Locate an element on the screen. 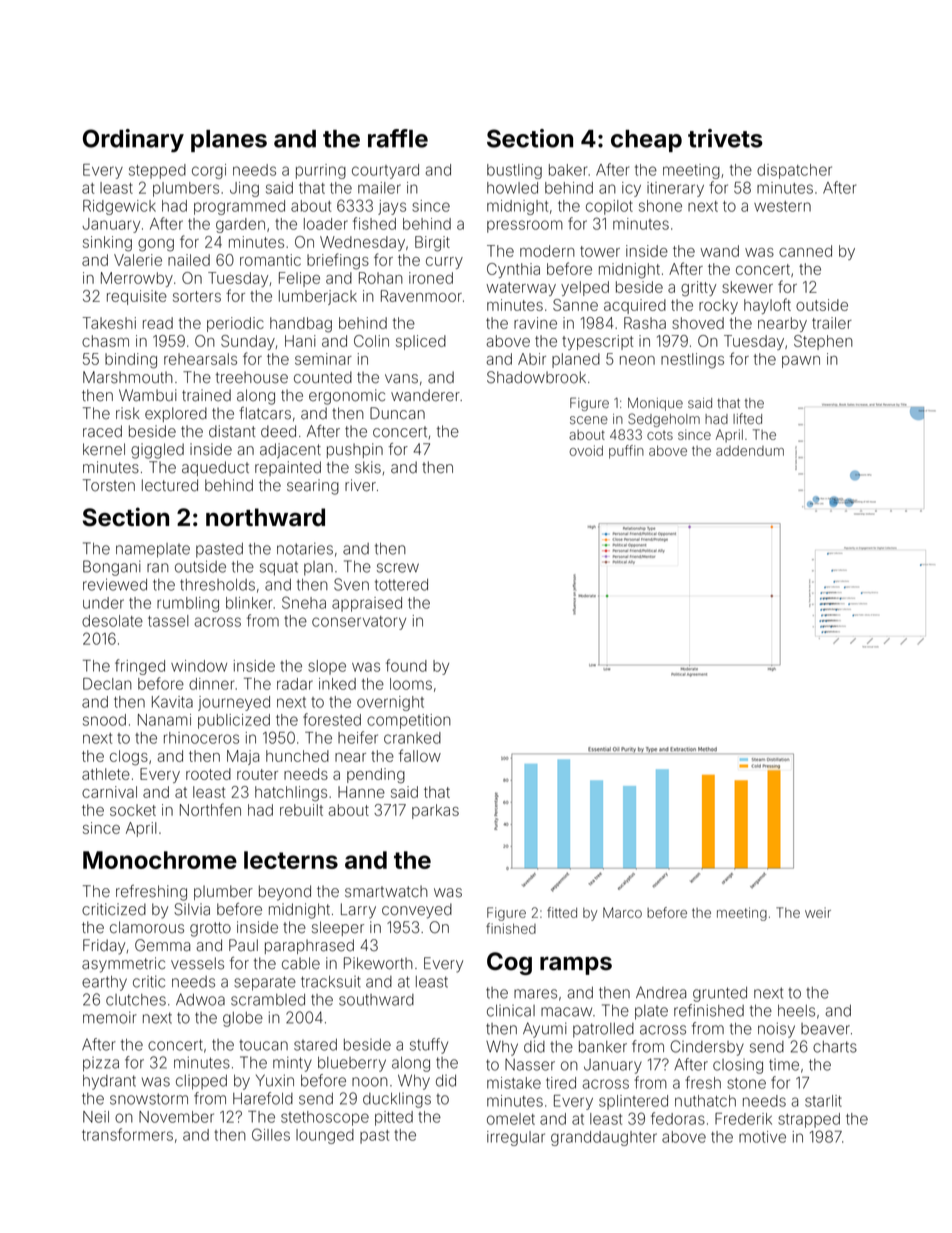  heifer is located at coordinates (358, 737).
